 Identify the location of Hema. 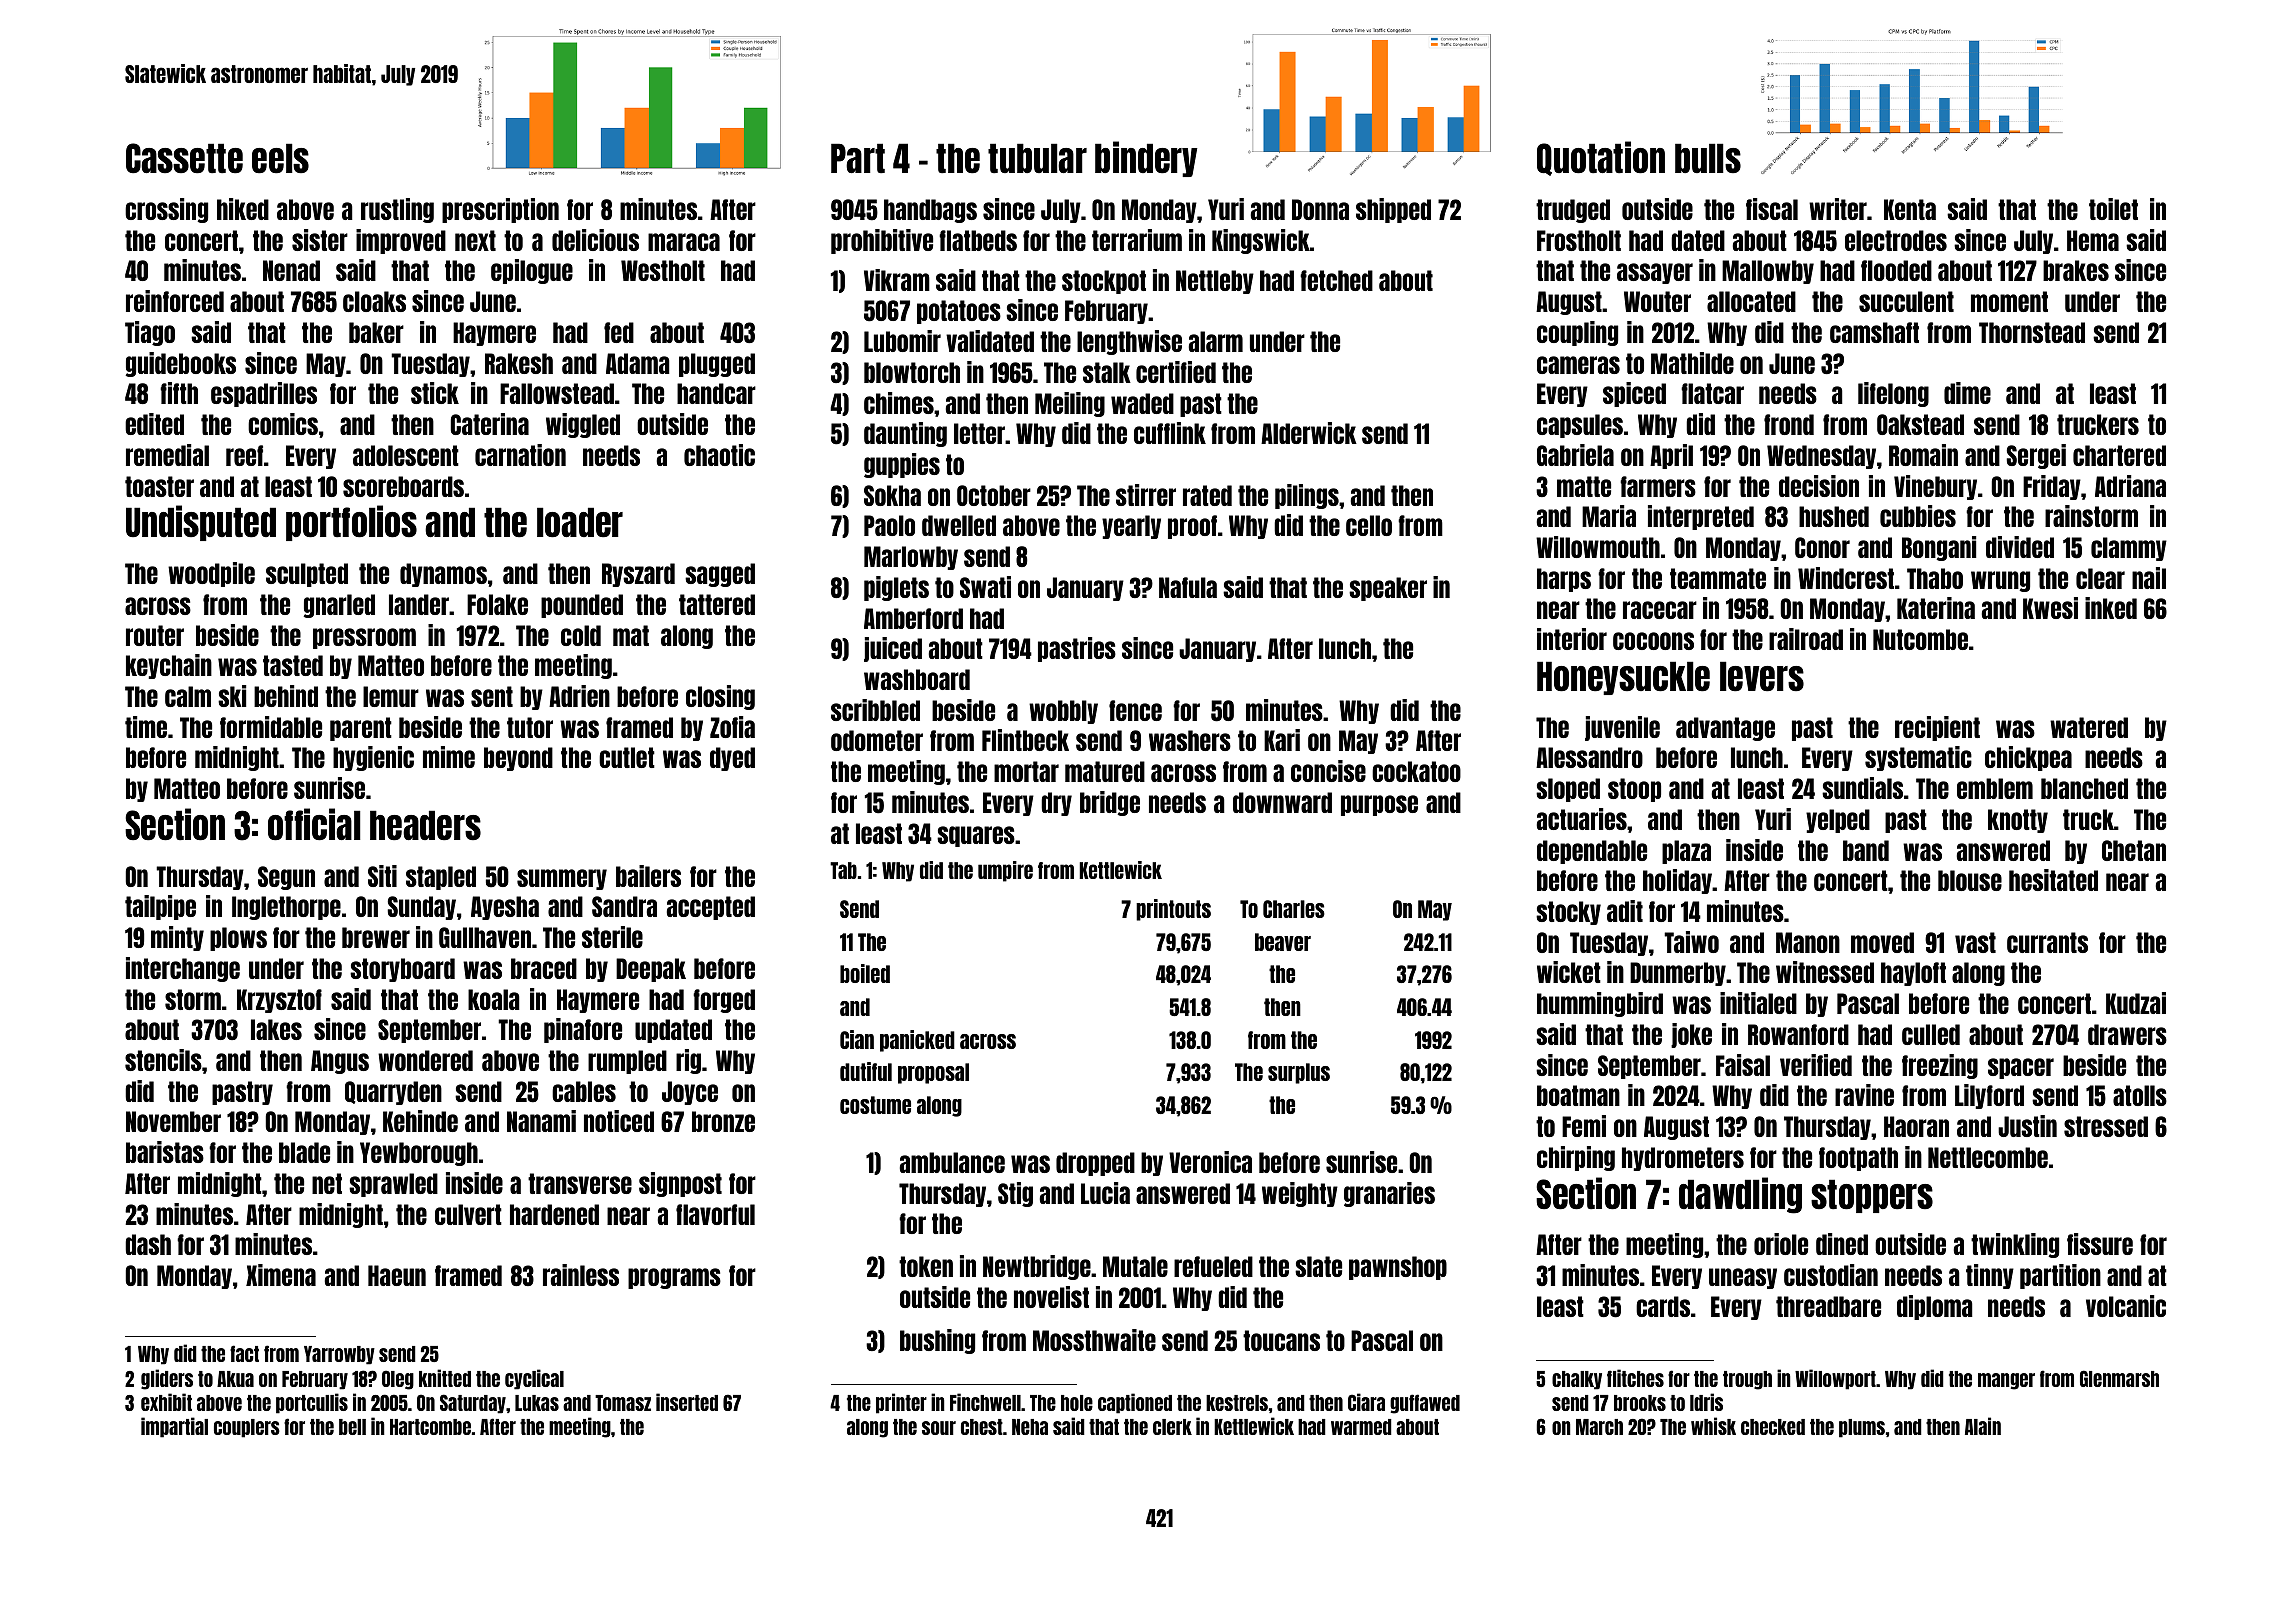
(2093, 240).
